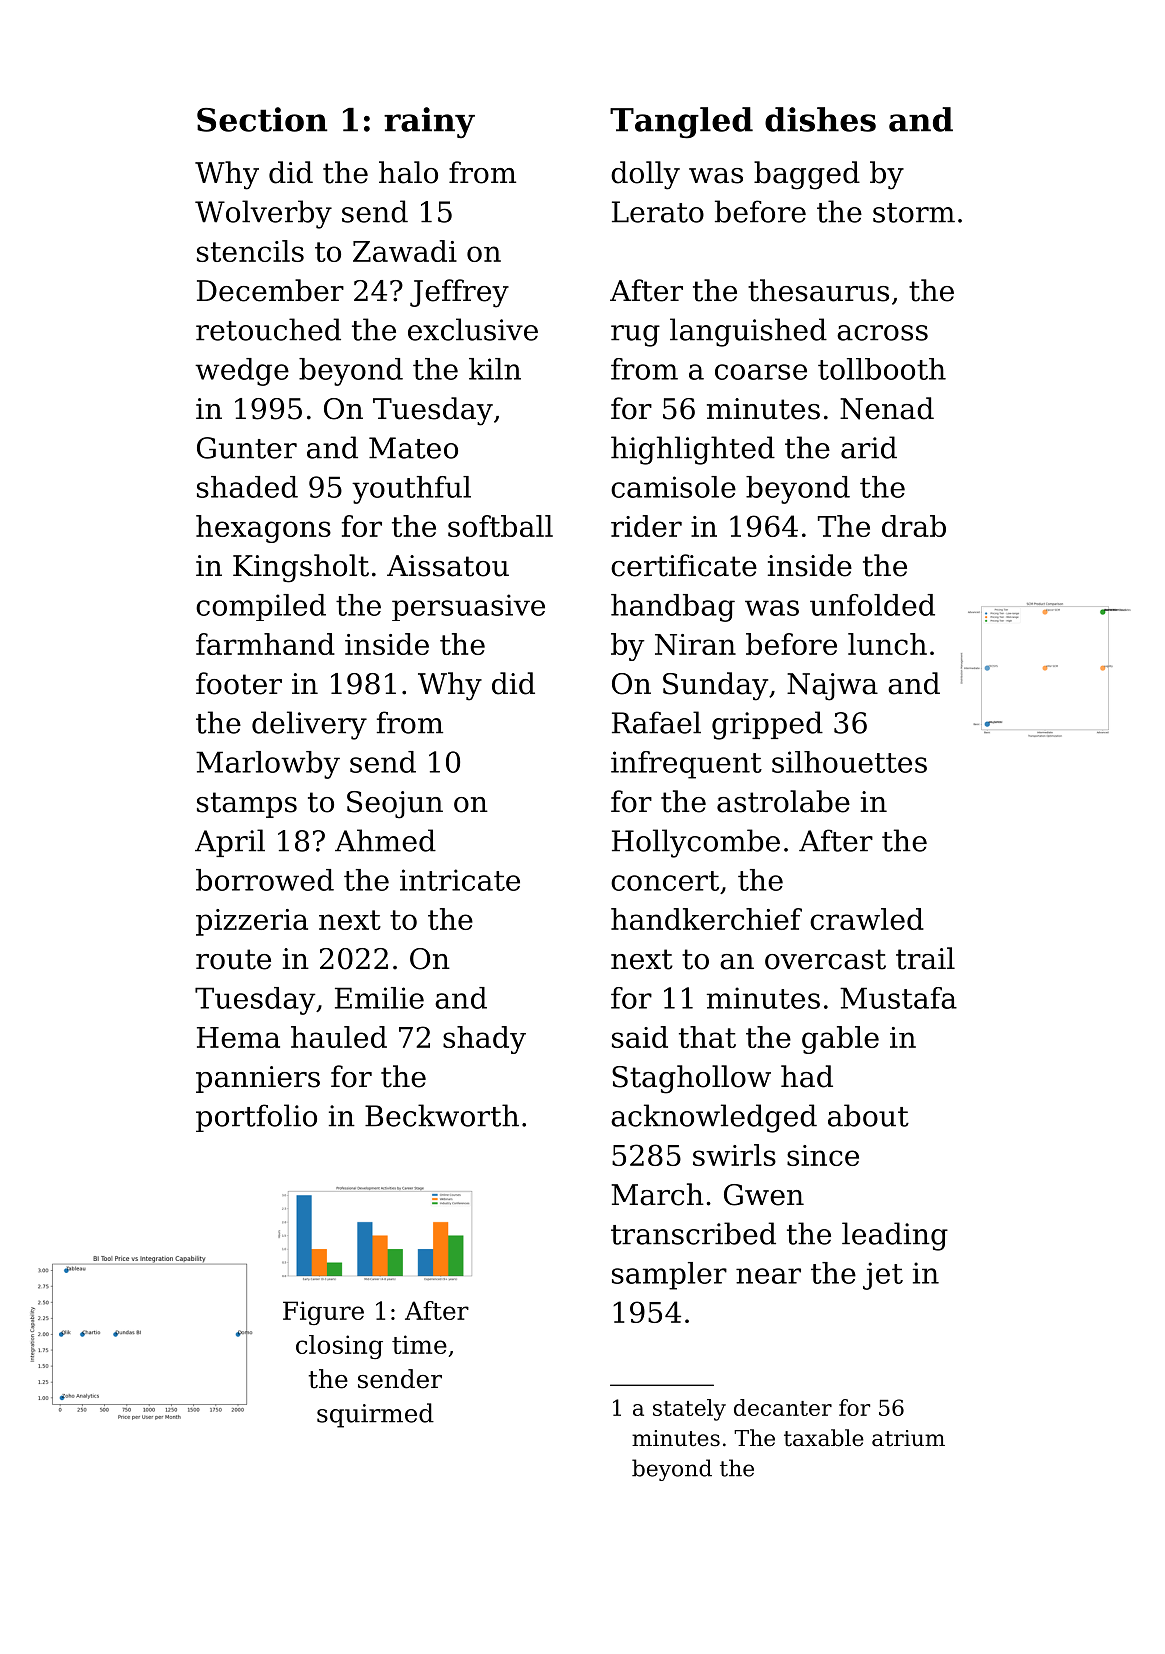 The image size is (1165, 1654). What do you see at coordinates (696, 843) in the screenshot?
I see `Hollycombe` at bounding box center [696, 843].
